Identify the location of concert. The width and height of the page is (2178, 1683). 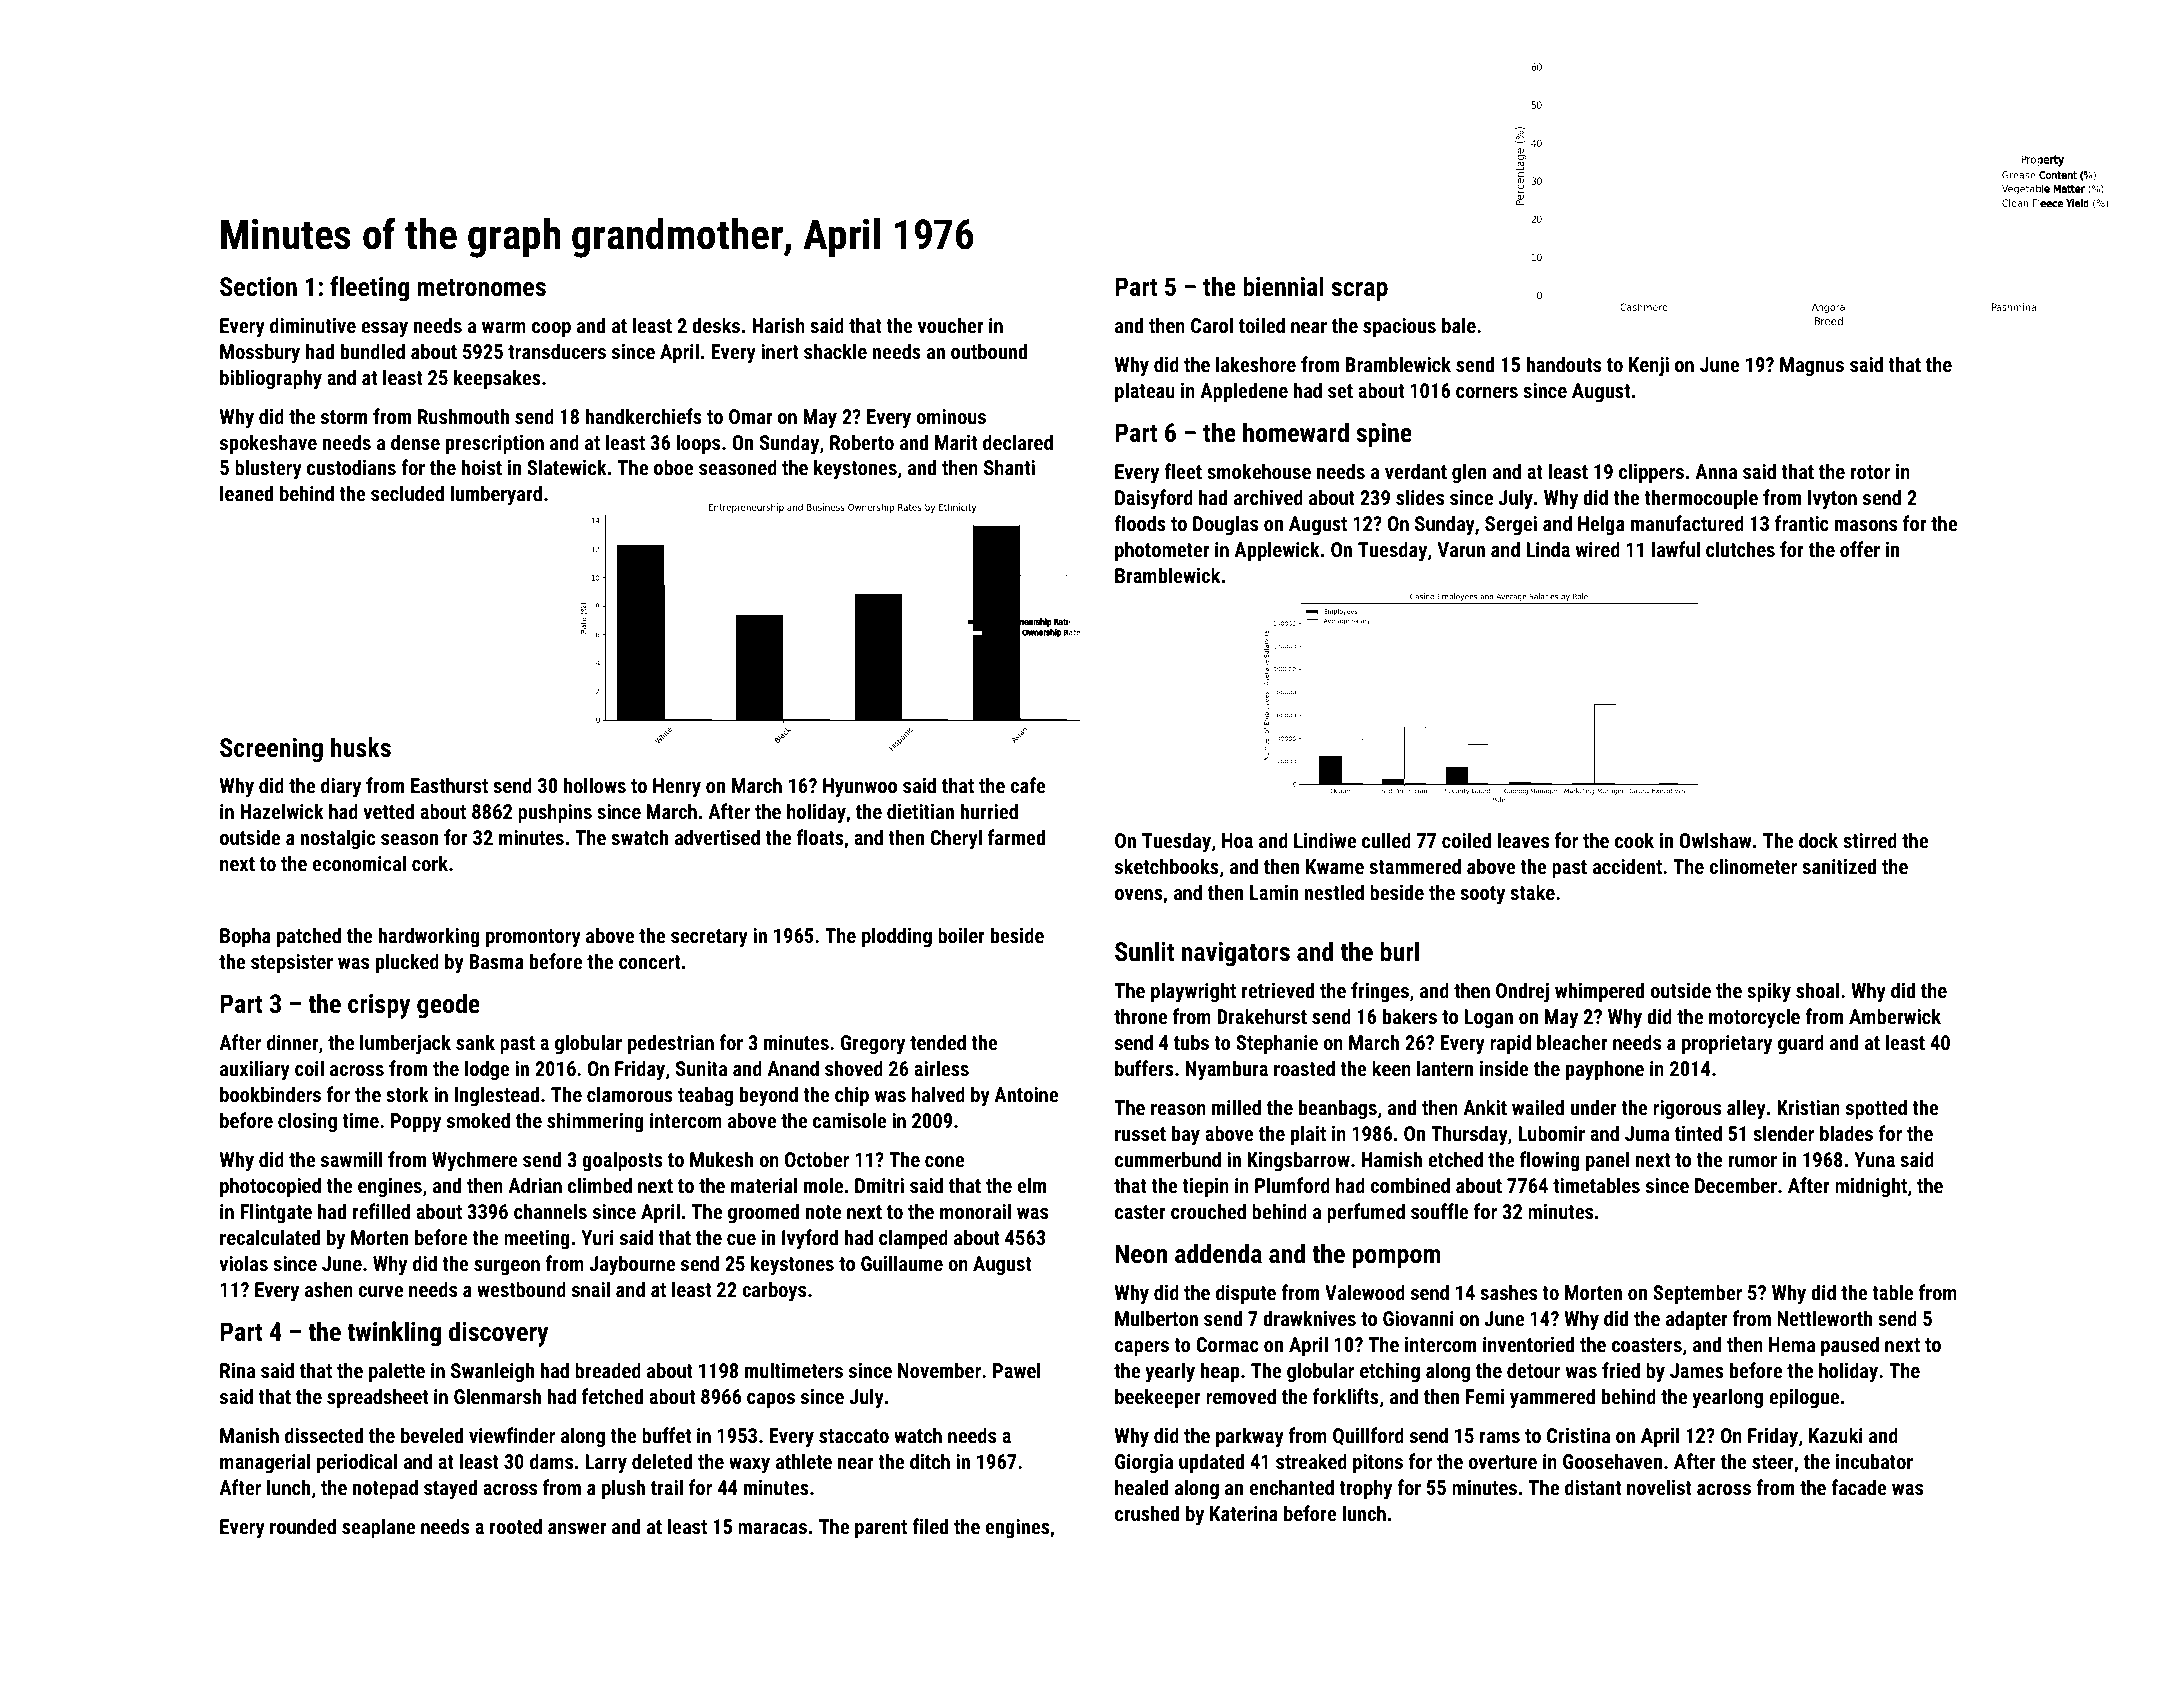
(650, 962).
